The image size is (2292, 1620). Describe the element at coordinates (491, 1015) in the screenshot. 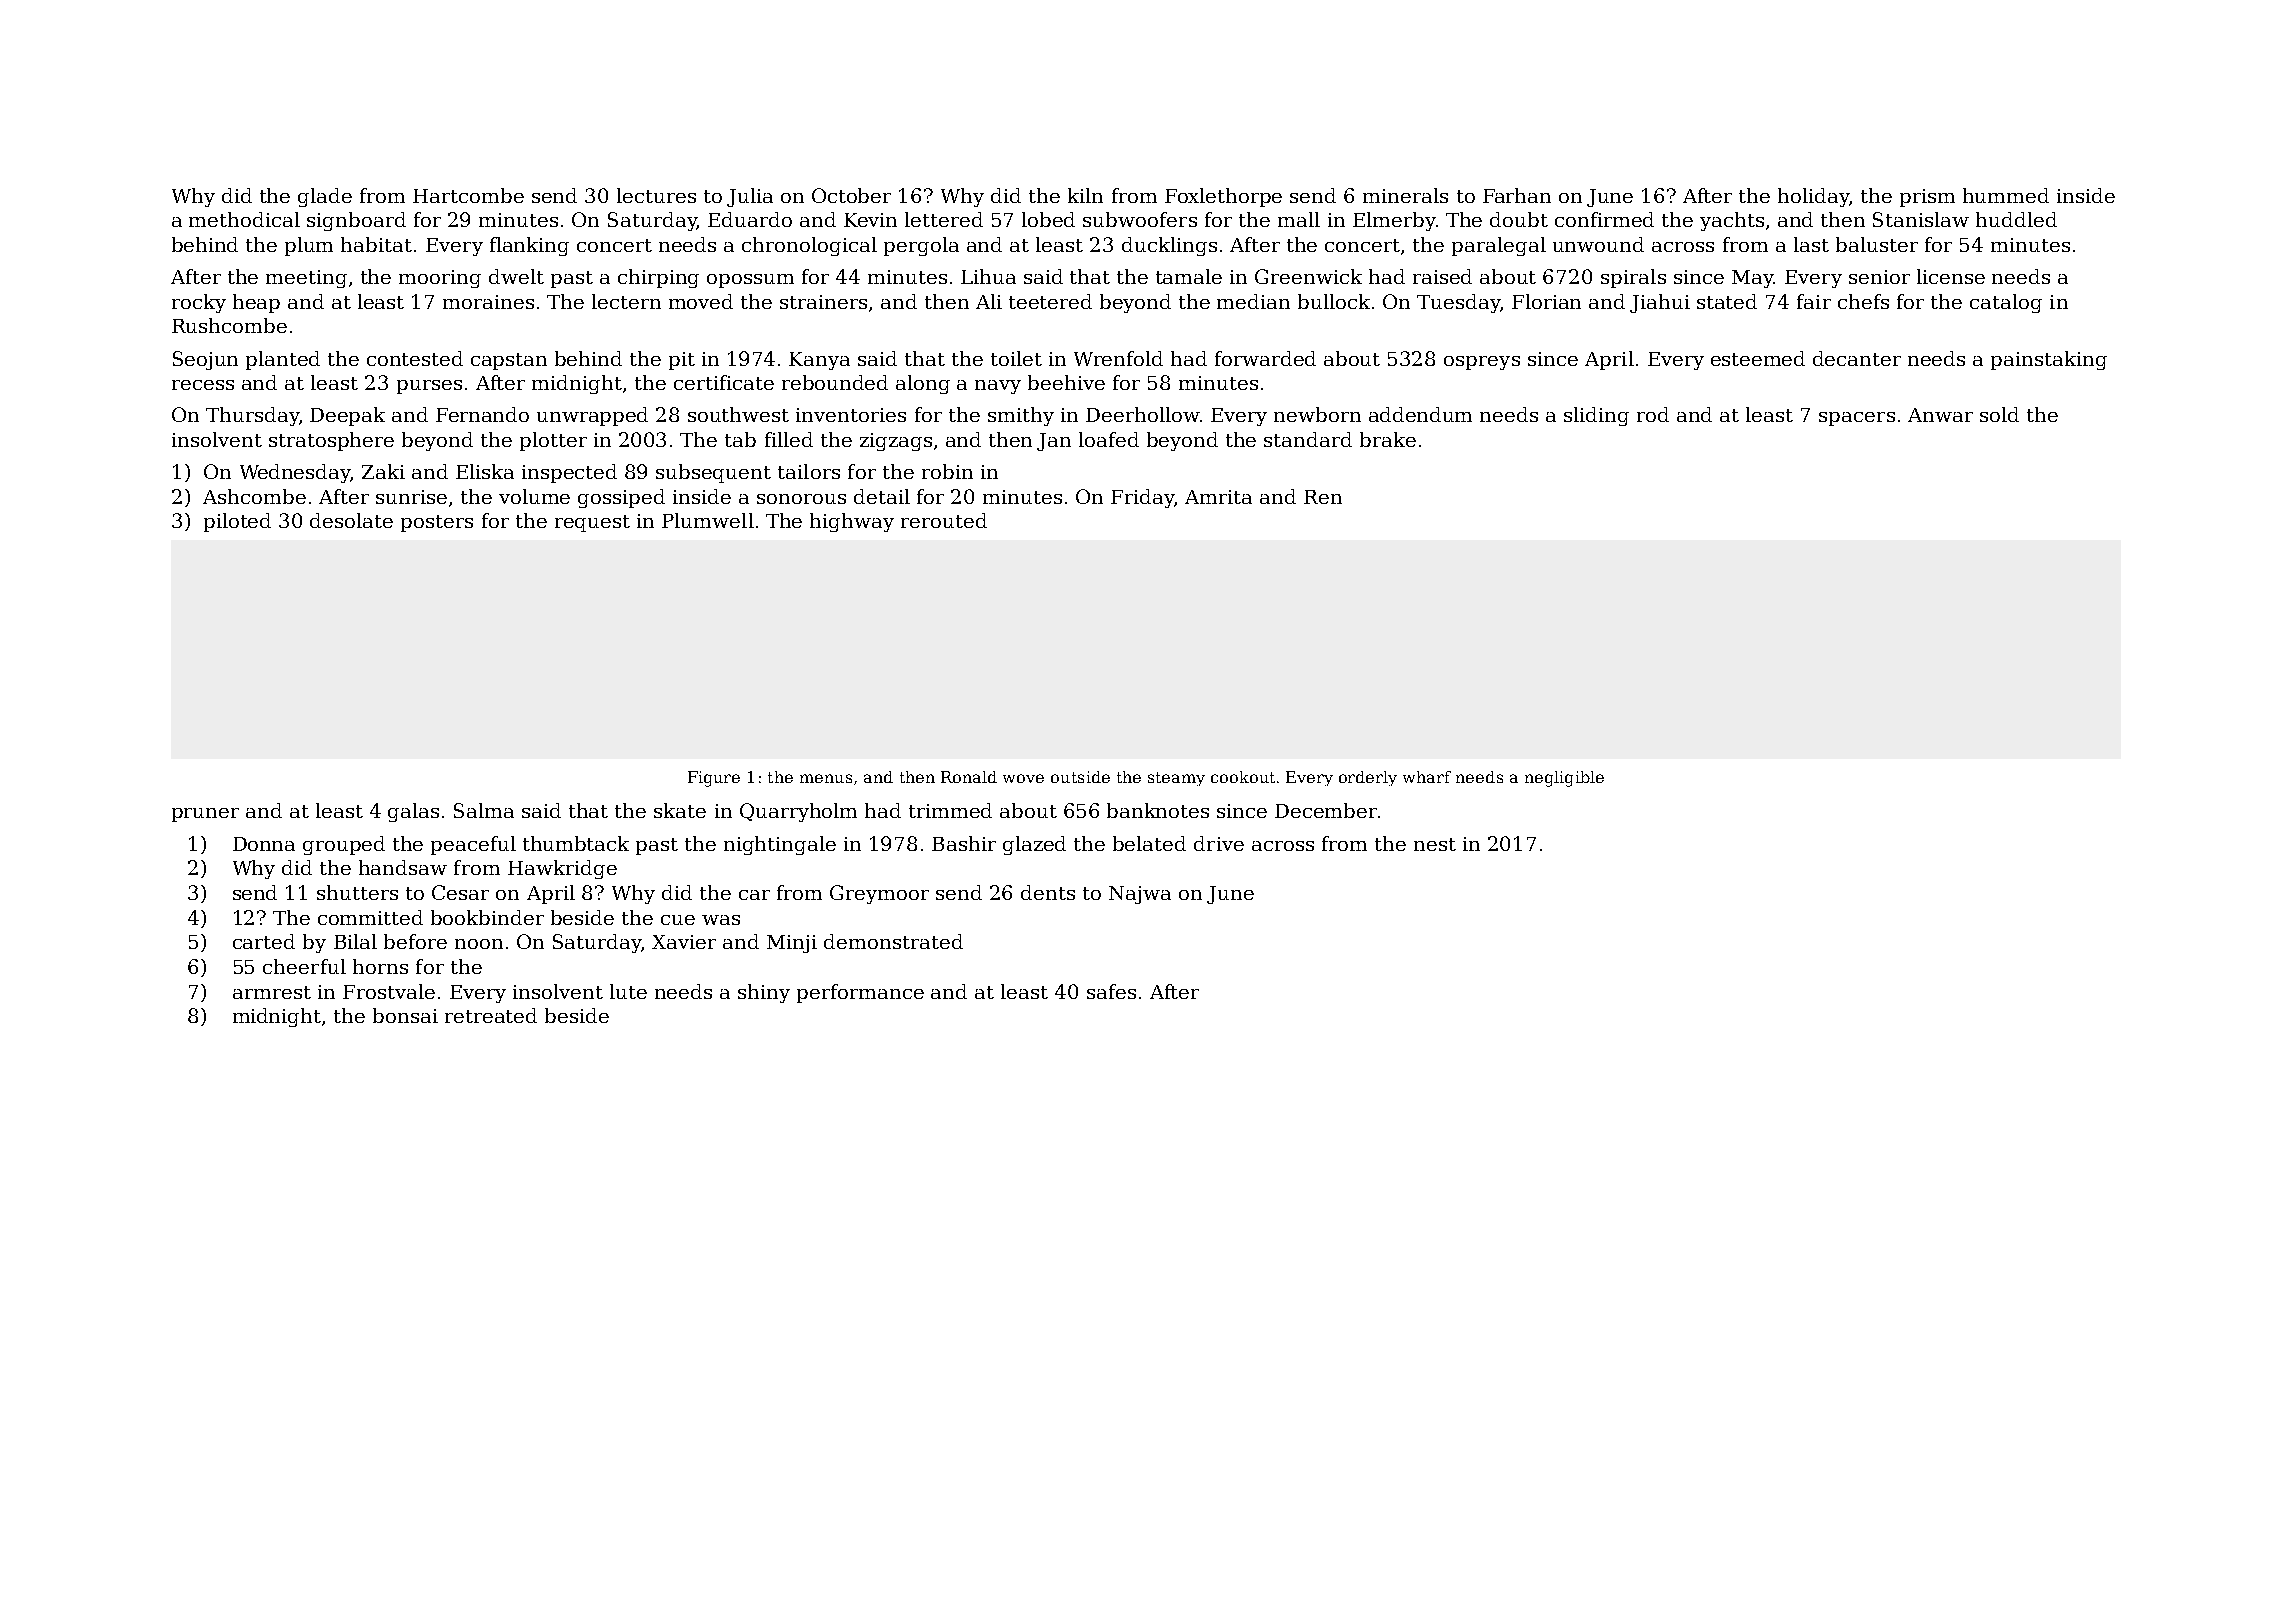

I see `retreated` at that location.
